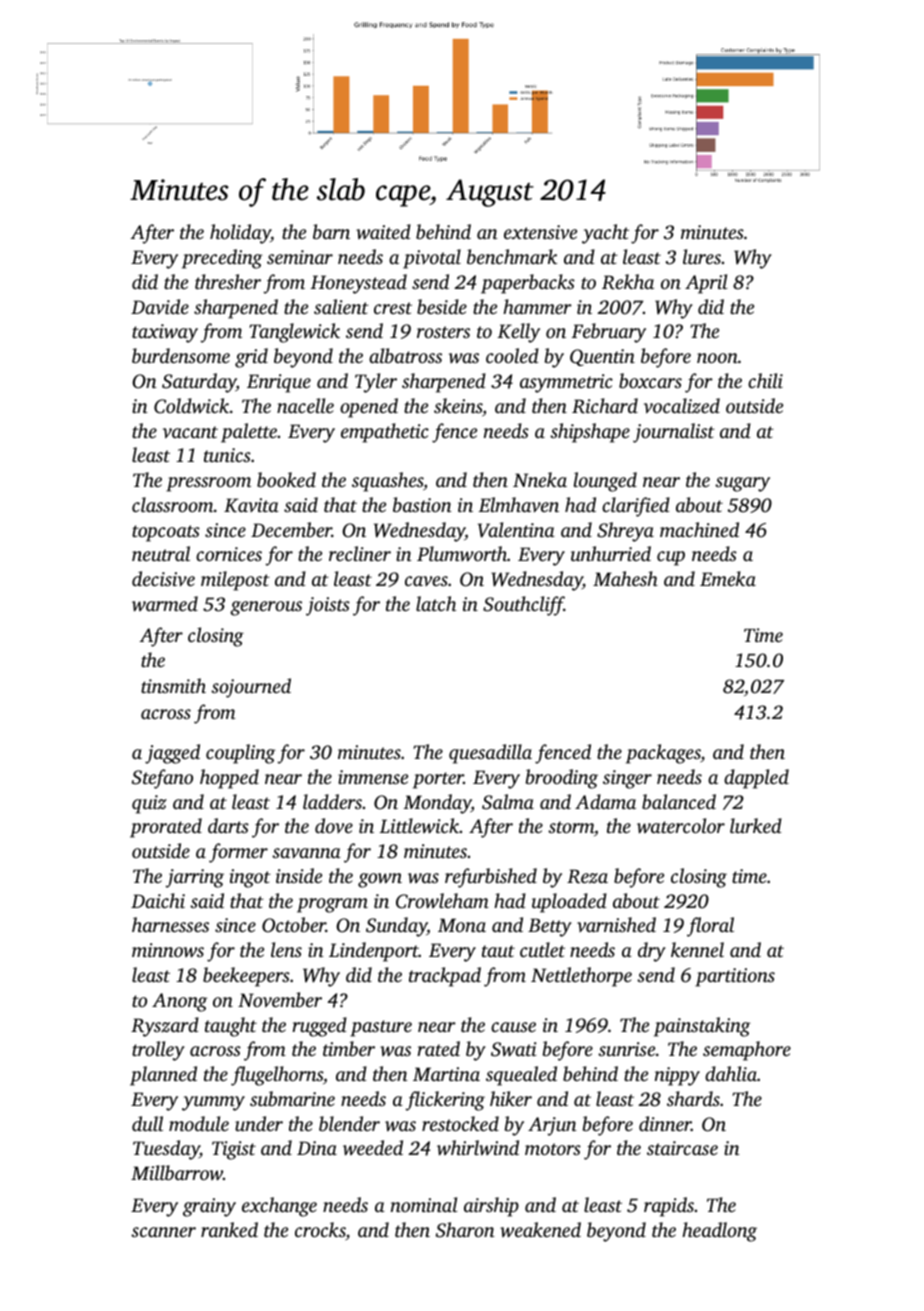 This page has height=1311, width=924. What do you see at coordinates (702, 256) in the page?
I see `lures` at bounding box center [702, 256].
